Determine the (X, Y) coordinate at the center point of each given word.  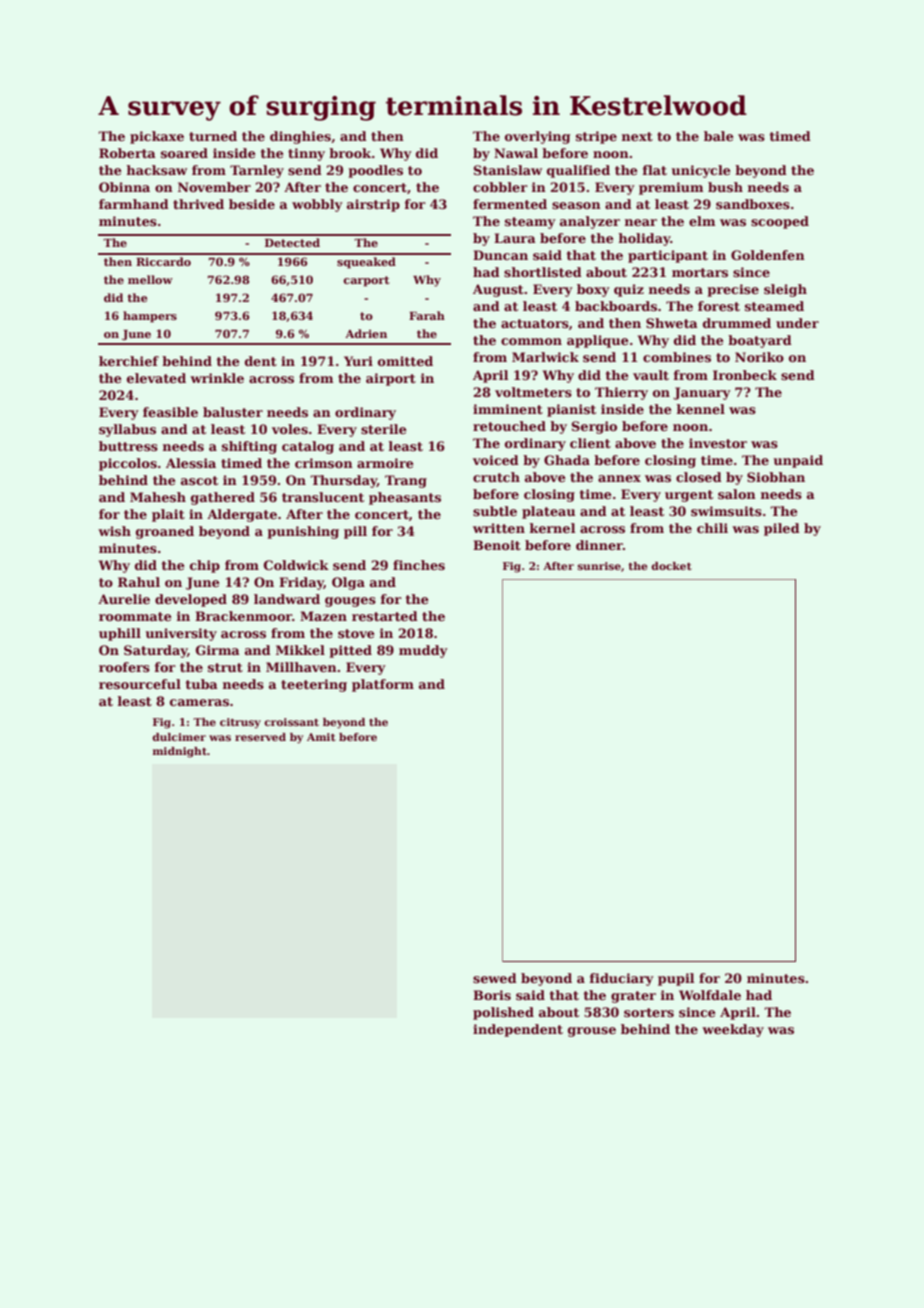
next (637, 136)
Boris (492, 995)
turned (213, 136)
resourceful (140, 684)
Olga (348, 583)
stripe (596, 137)
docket (671, 566)
